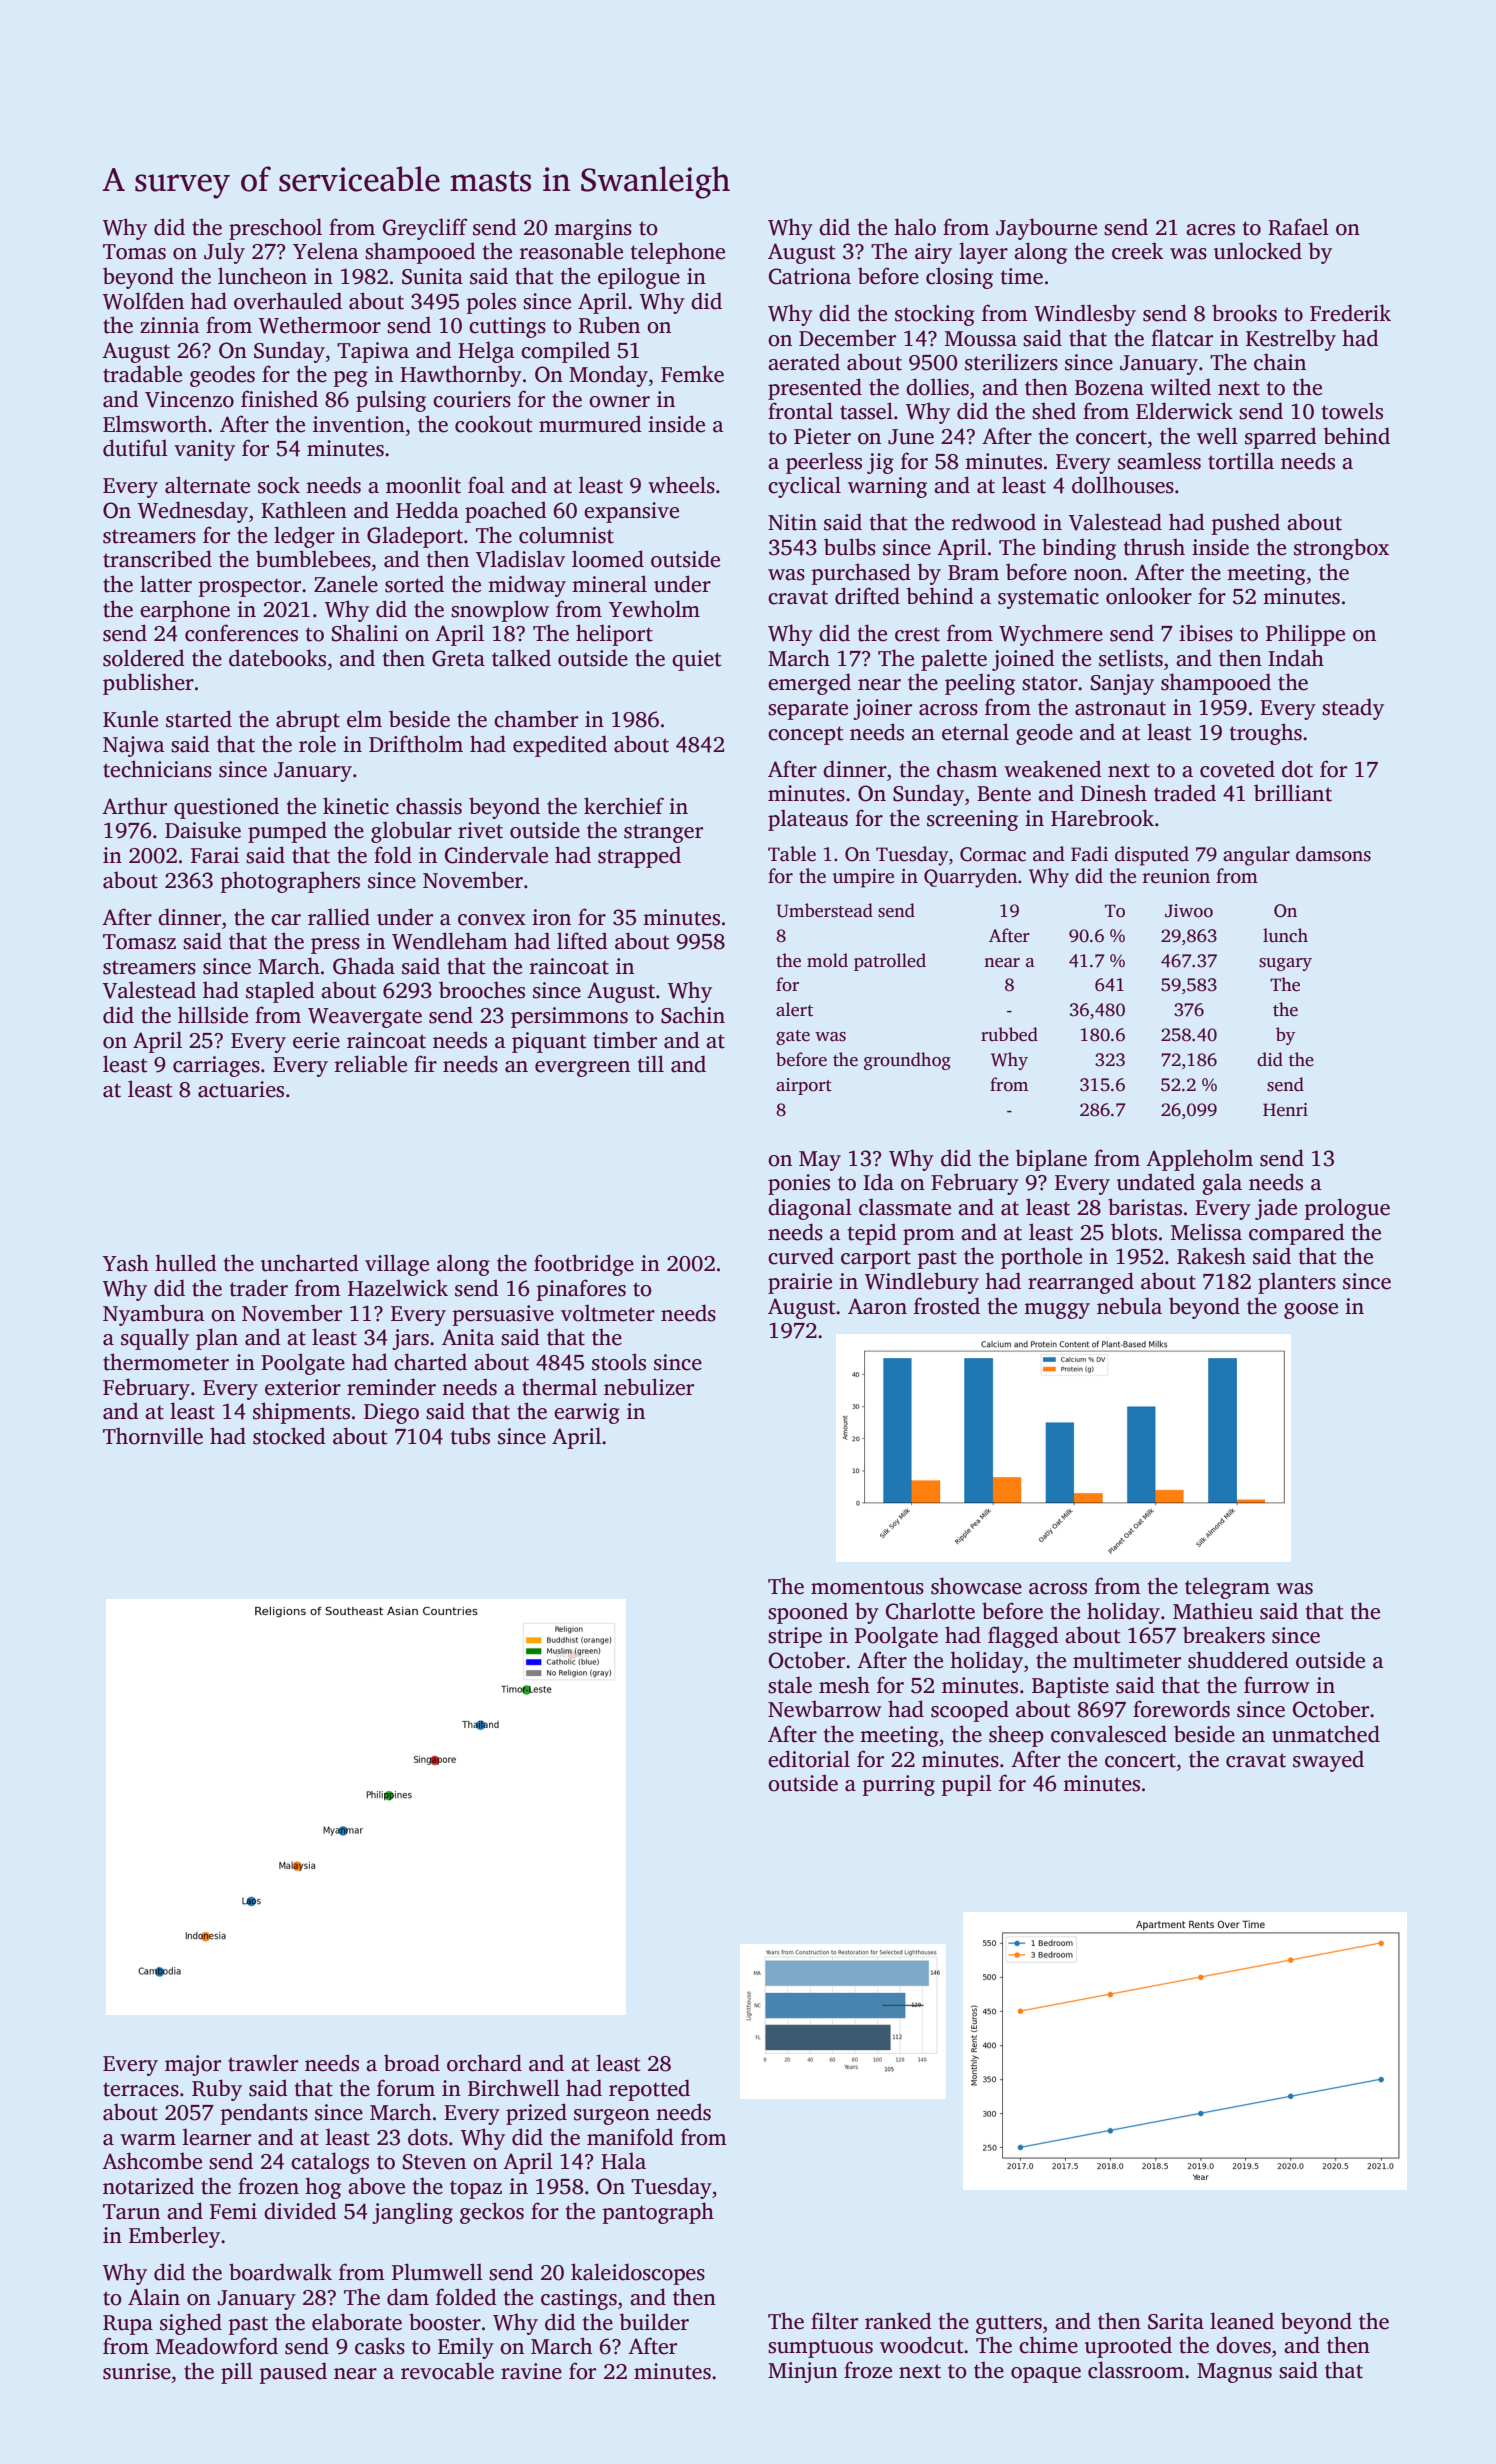  What do you see at coordinates (876, 1259) in the screenshot?
I see `carport` at bounding box center [876, 1259].
